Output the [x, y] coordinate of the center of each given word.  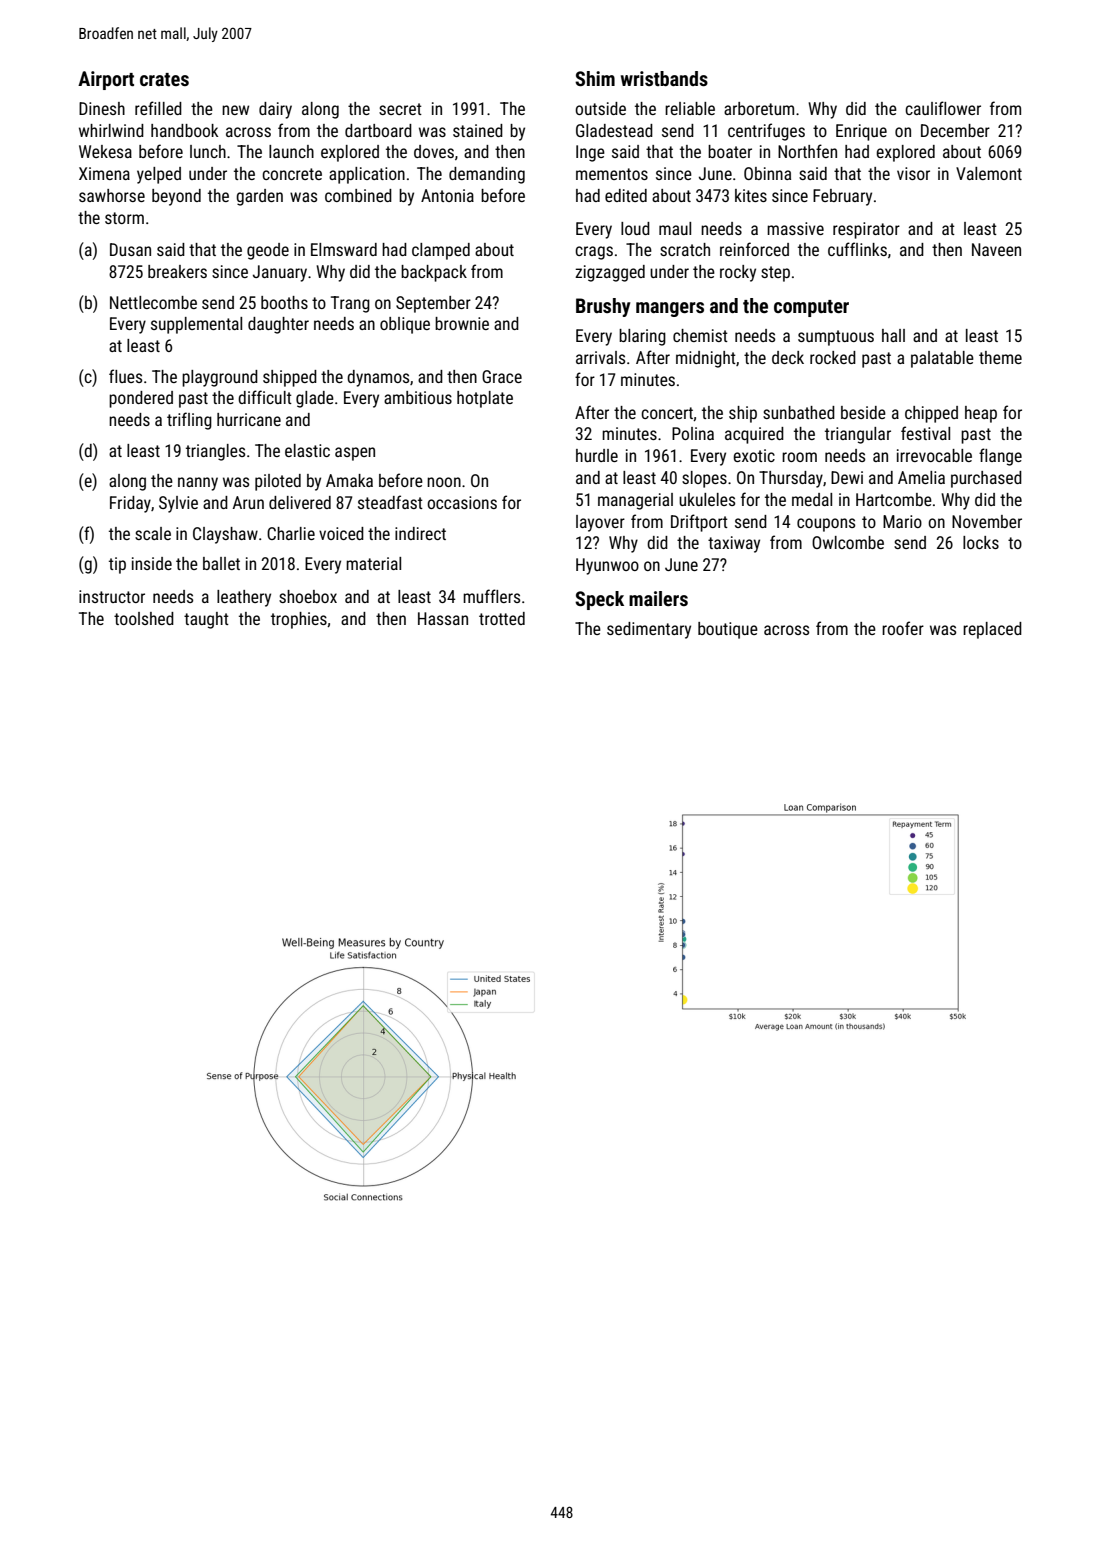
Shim [595, 78]
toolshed [144, 618]
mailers [658, 598]
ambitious [418, 397]
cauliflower [943, 108]
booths [284, 302]
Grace [502, 376]
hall [893, 335]
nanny [198, 484]
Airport [106, 80]
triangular [858, 435]
